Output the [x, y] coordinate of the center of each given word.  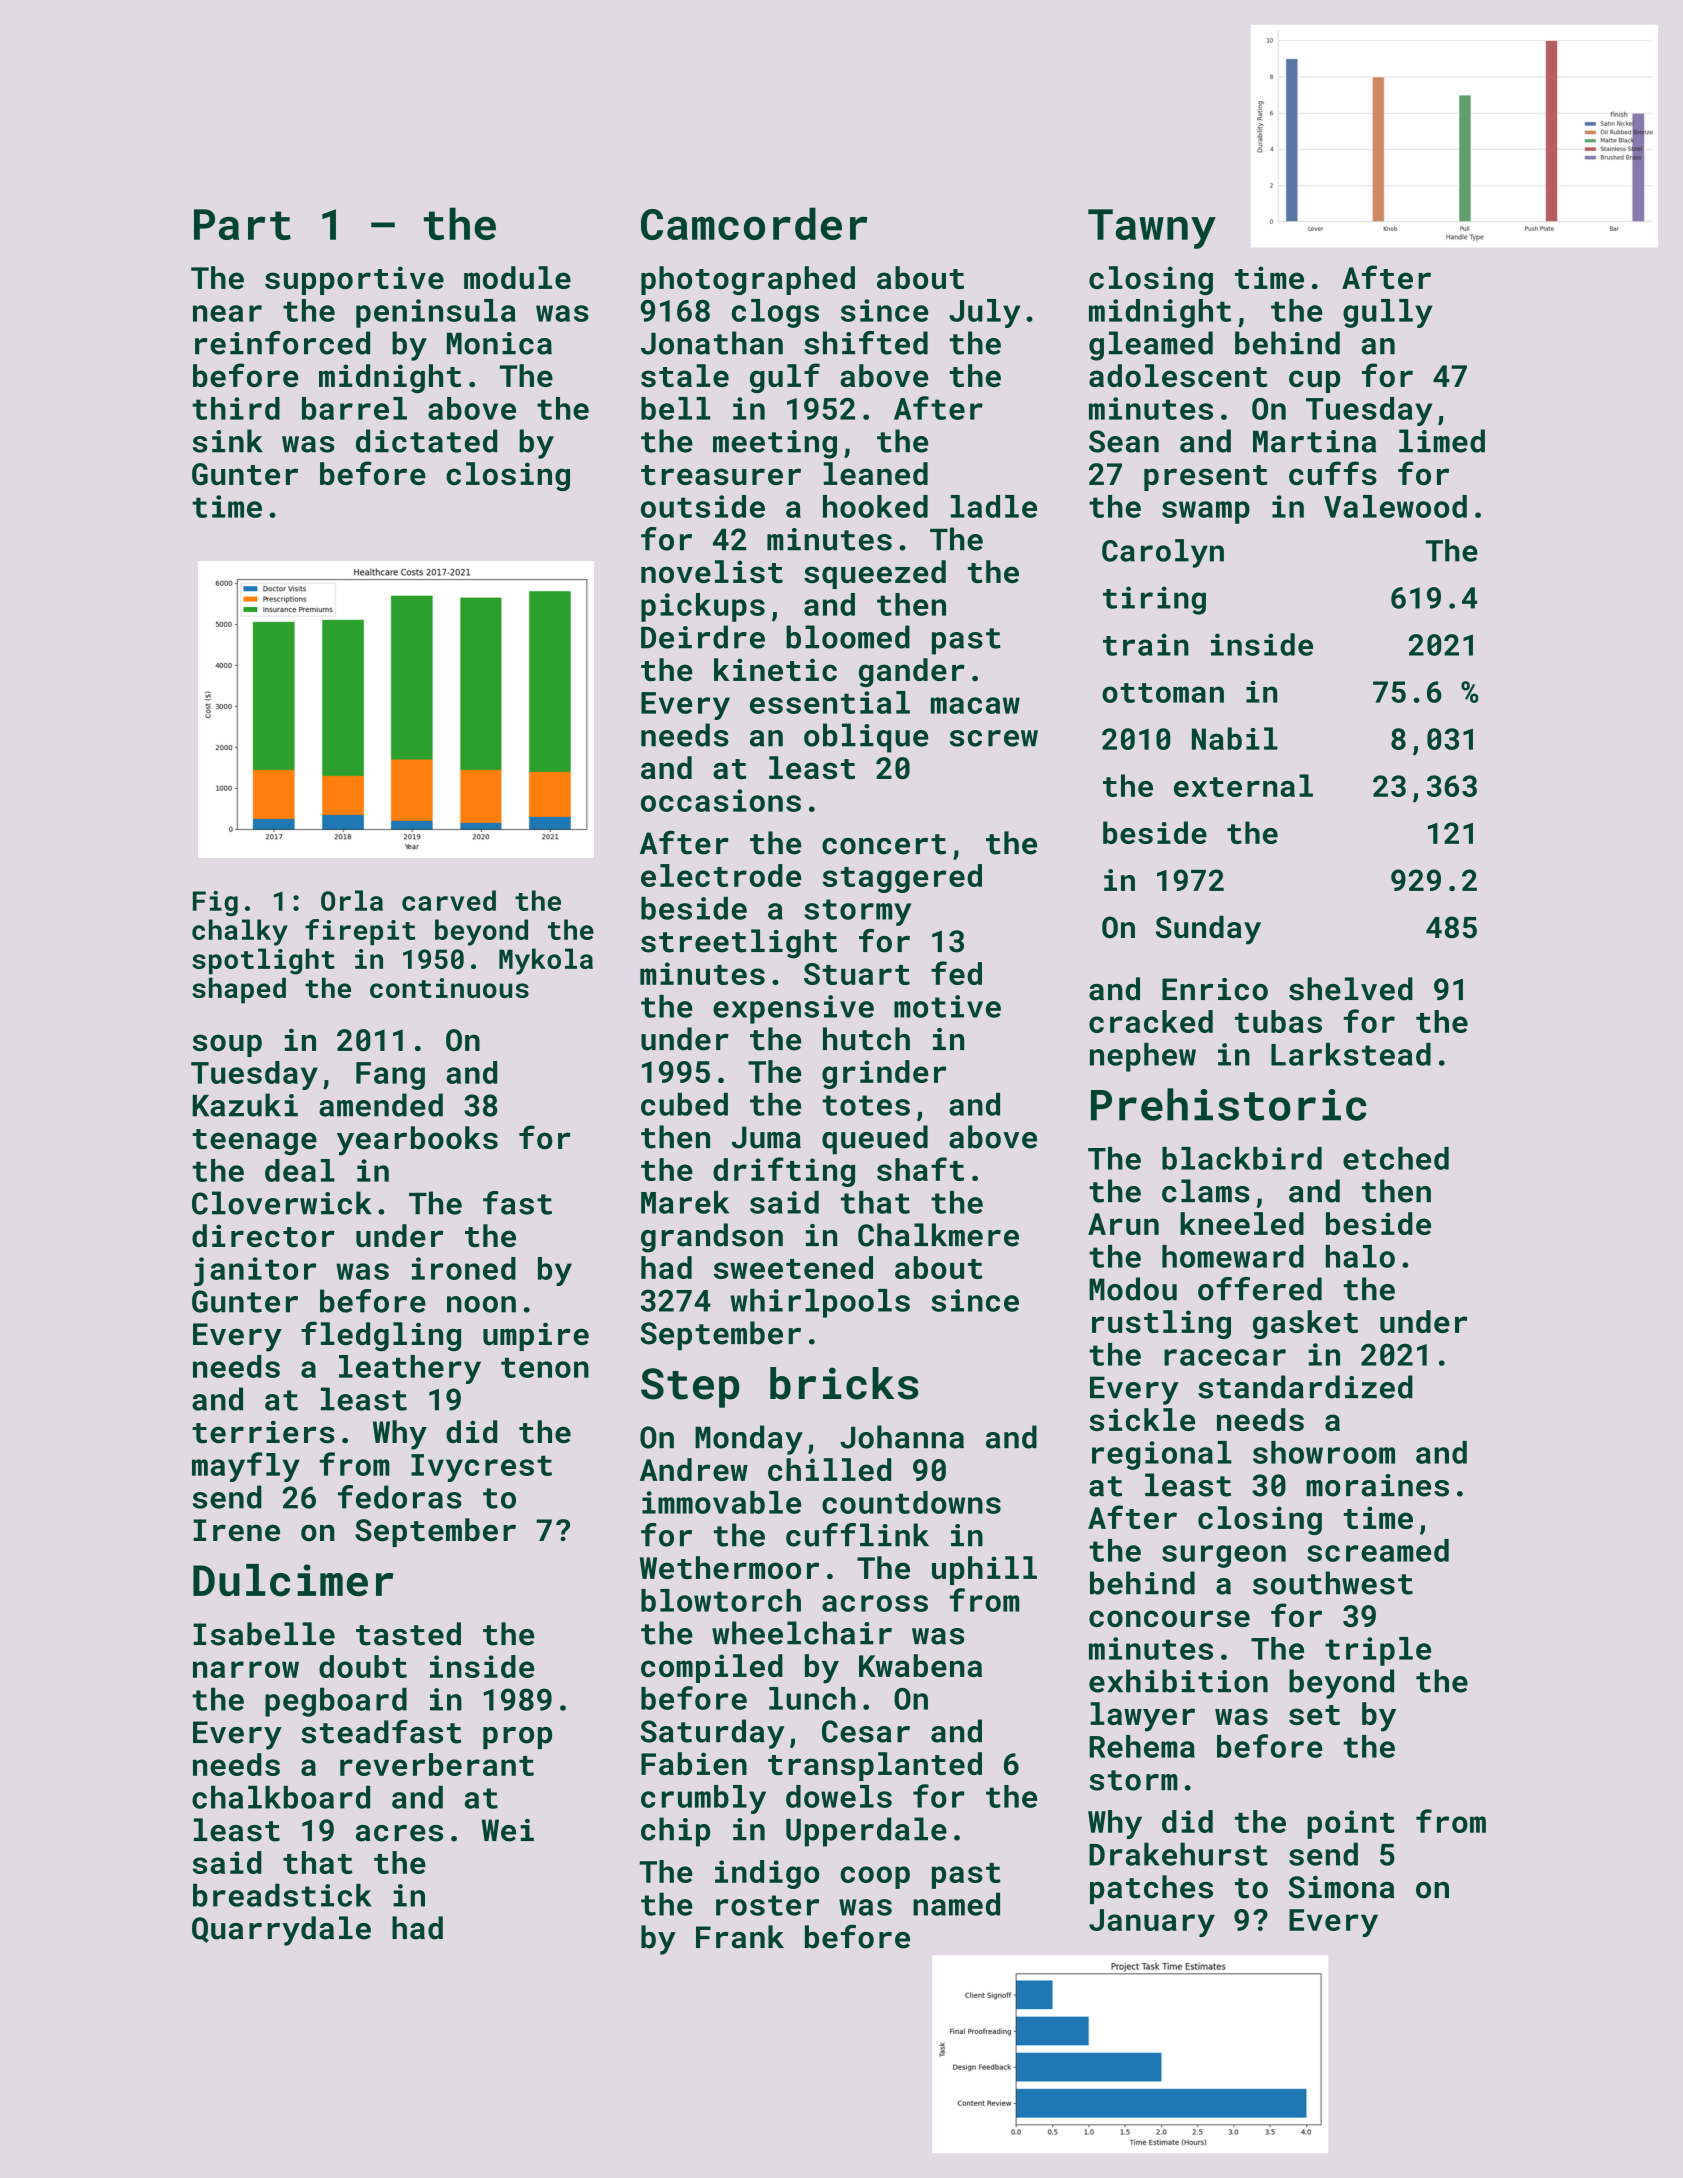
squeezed [875, 574]
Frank [740, 1937]
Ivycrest [481, 1468]
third [236, 408]
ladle [994, 506]
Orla [352, 900]
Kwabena [920, 1665]
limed [1442, 441]
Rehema [1142, 1746]
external [1243, 785]
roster [767, 1905]
